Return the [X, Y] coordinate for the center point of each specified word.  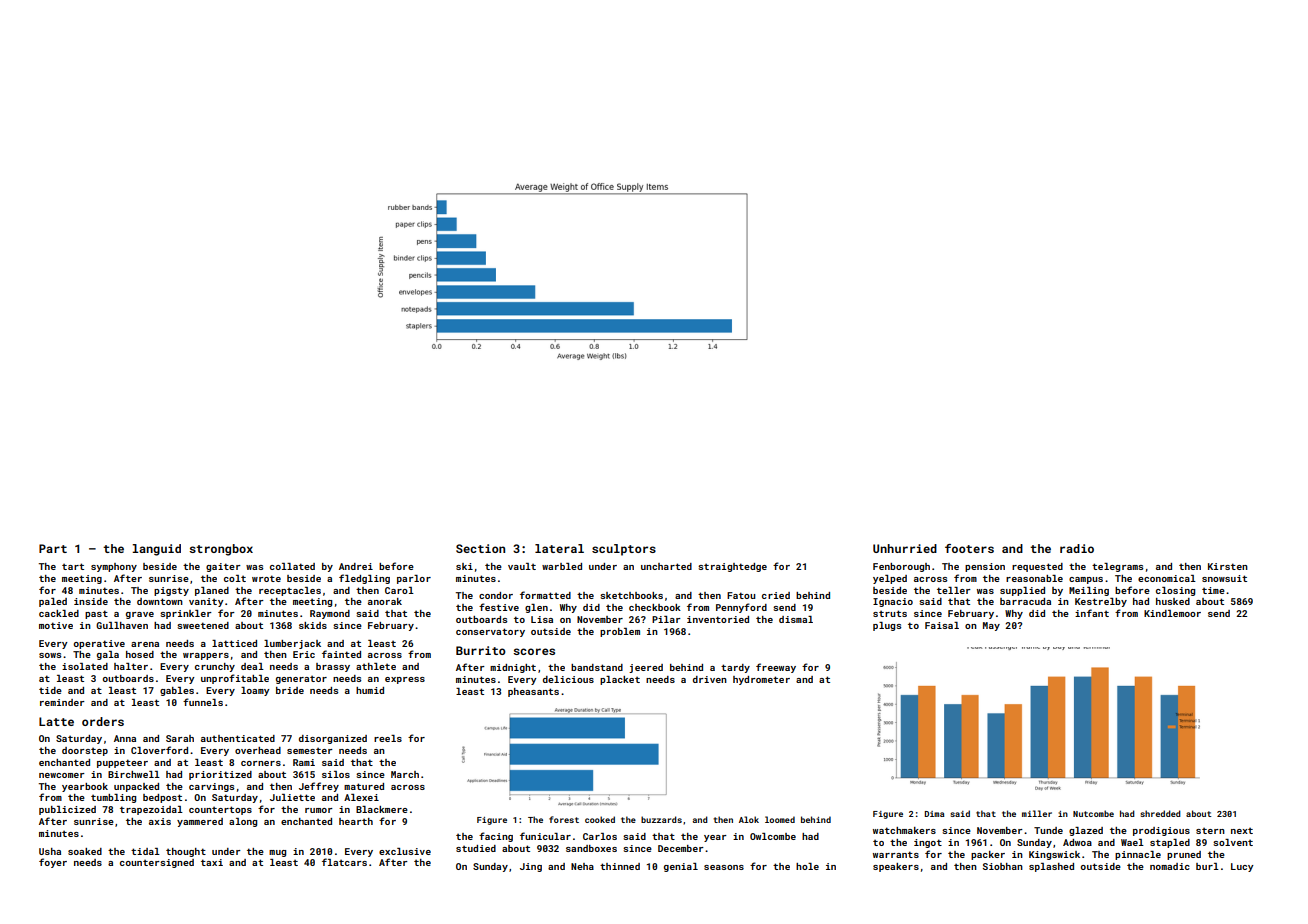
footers [969, 548]
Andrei [356, 566]
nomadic [1170, 866]
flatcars [344, 862]
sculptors [624, 550]
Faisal [942, 625]
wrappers [206, 656]
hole [807, 866]
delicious [568, 679]
